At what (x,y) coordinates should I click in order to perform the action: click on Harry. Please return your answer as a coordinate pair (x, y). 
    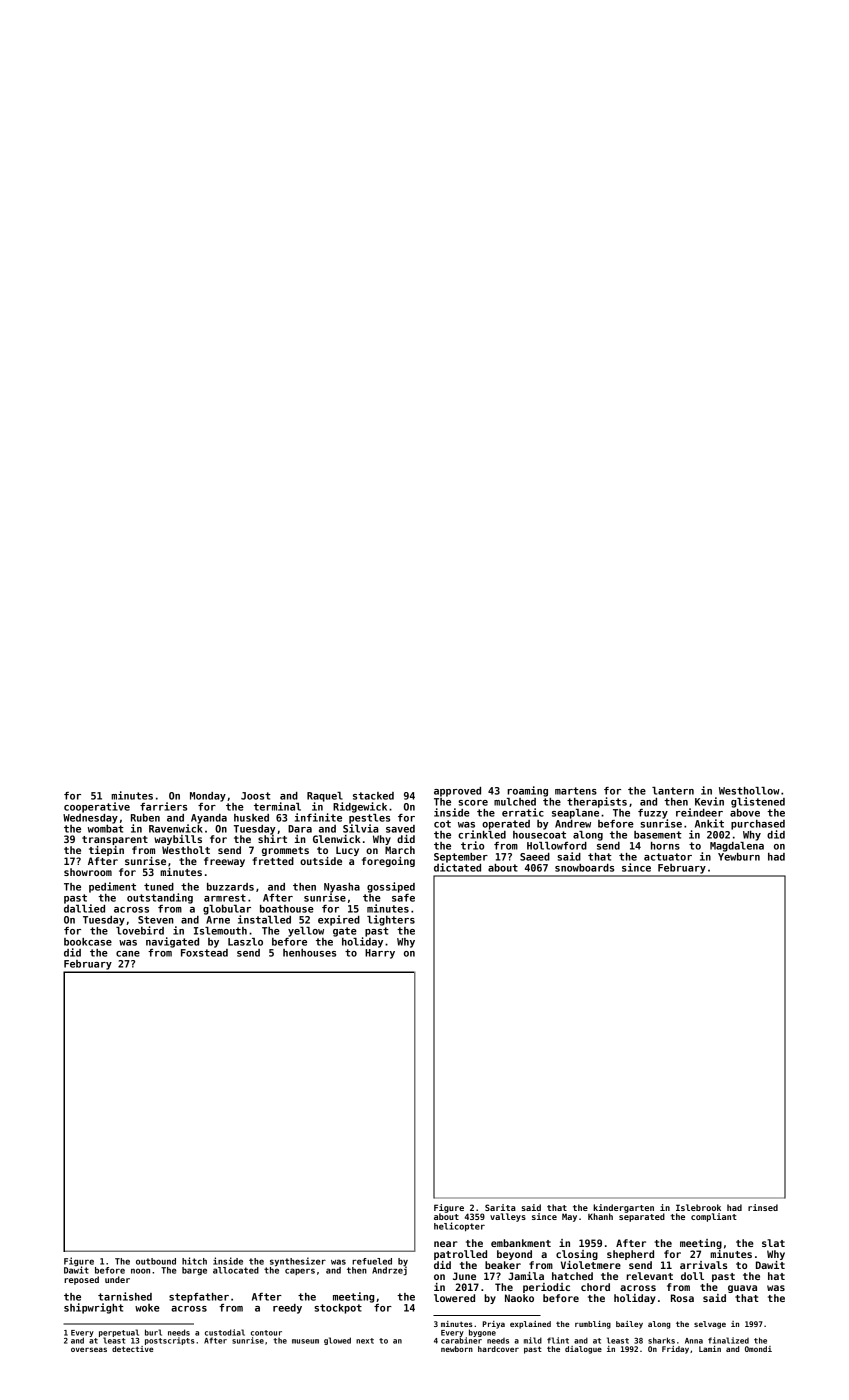
    Looking at the image, I should click on (380, 954).
